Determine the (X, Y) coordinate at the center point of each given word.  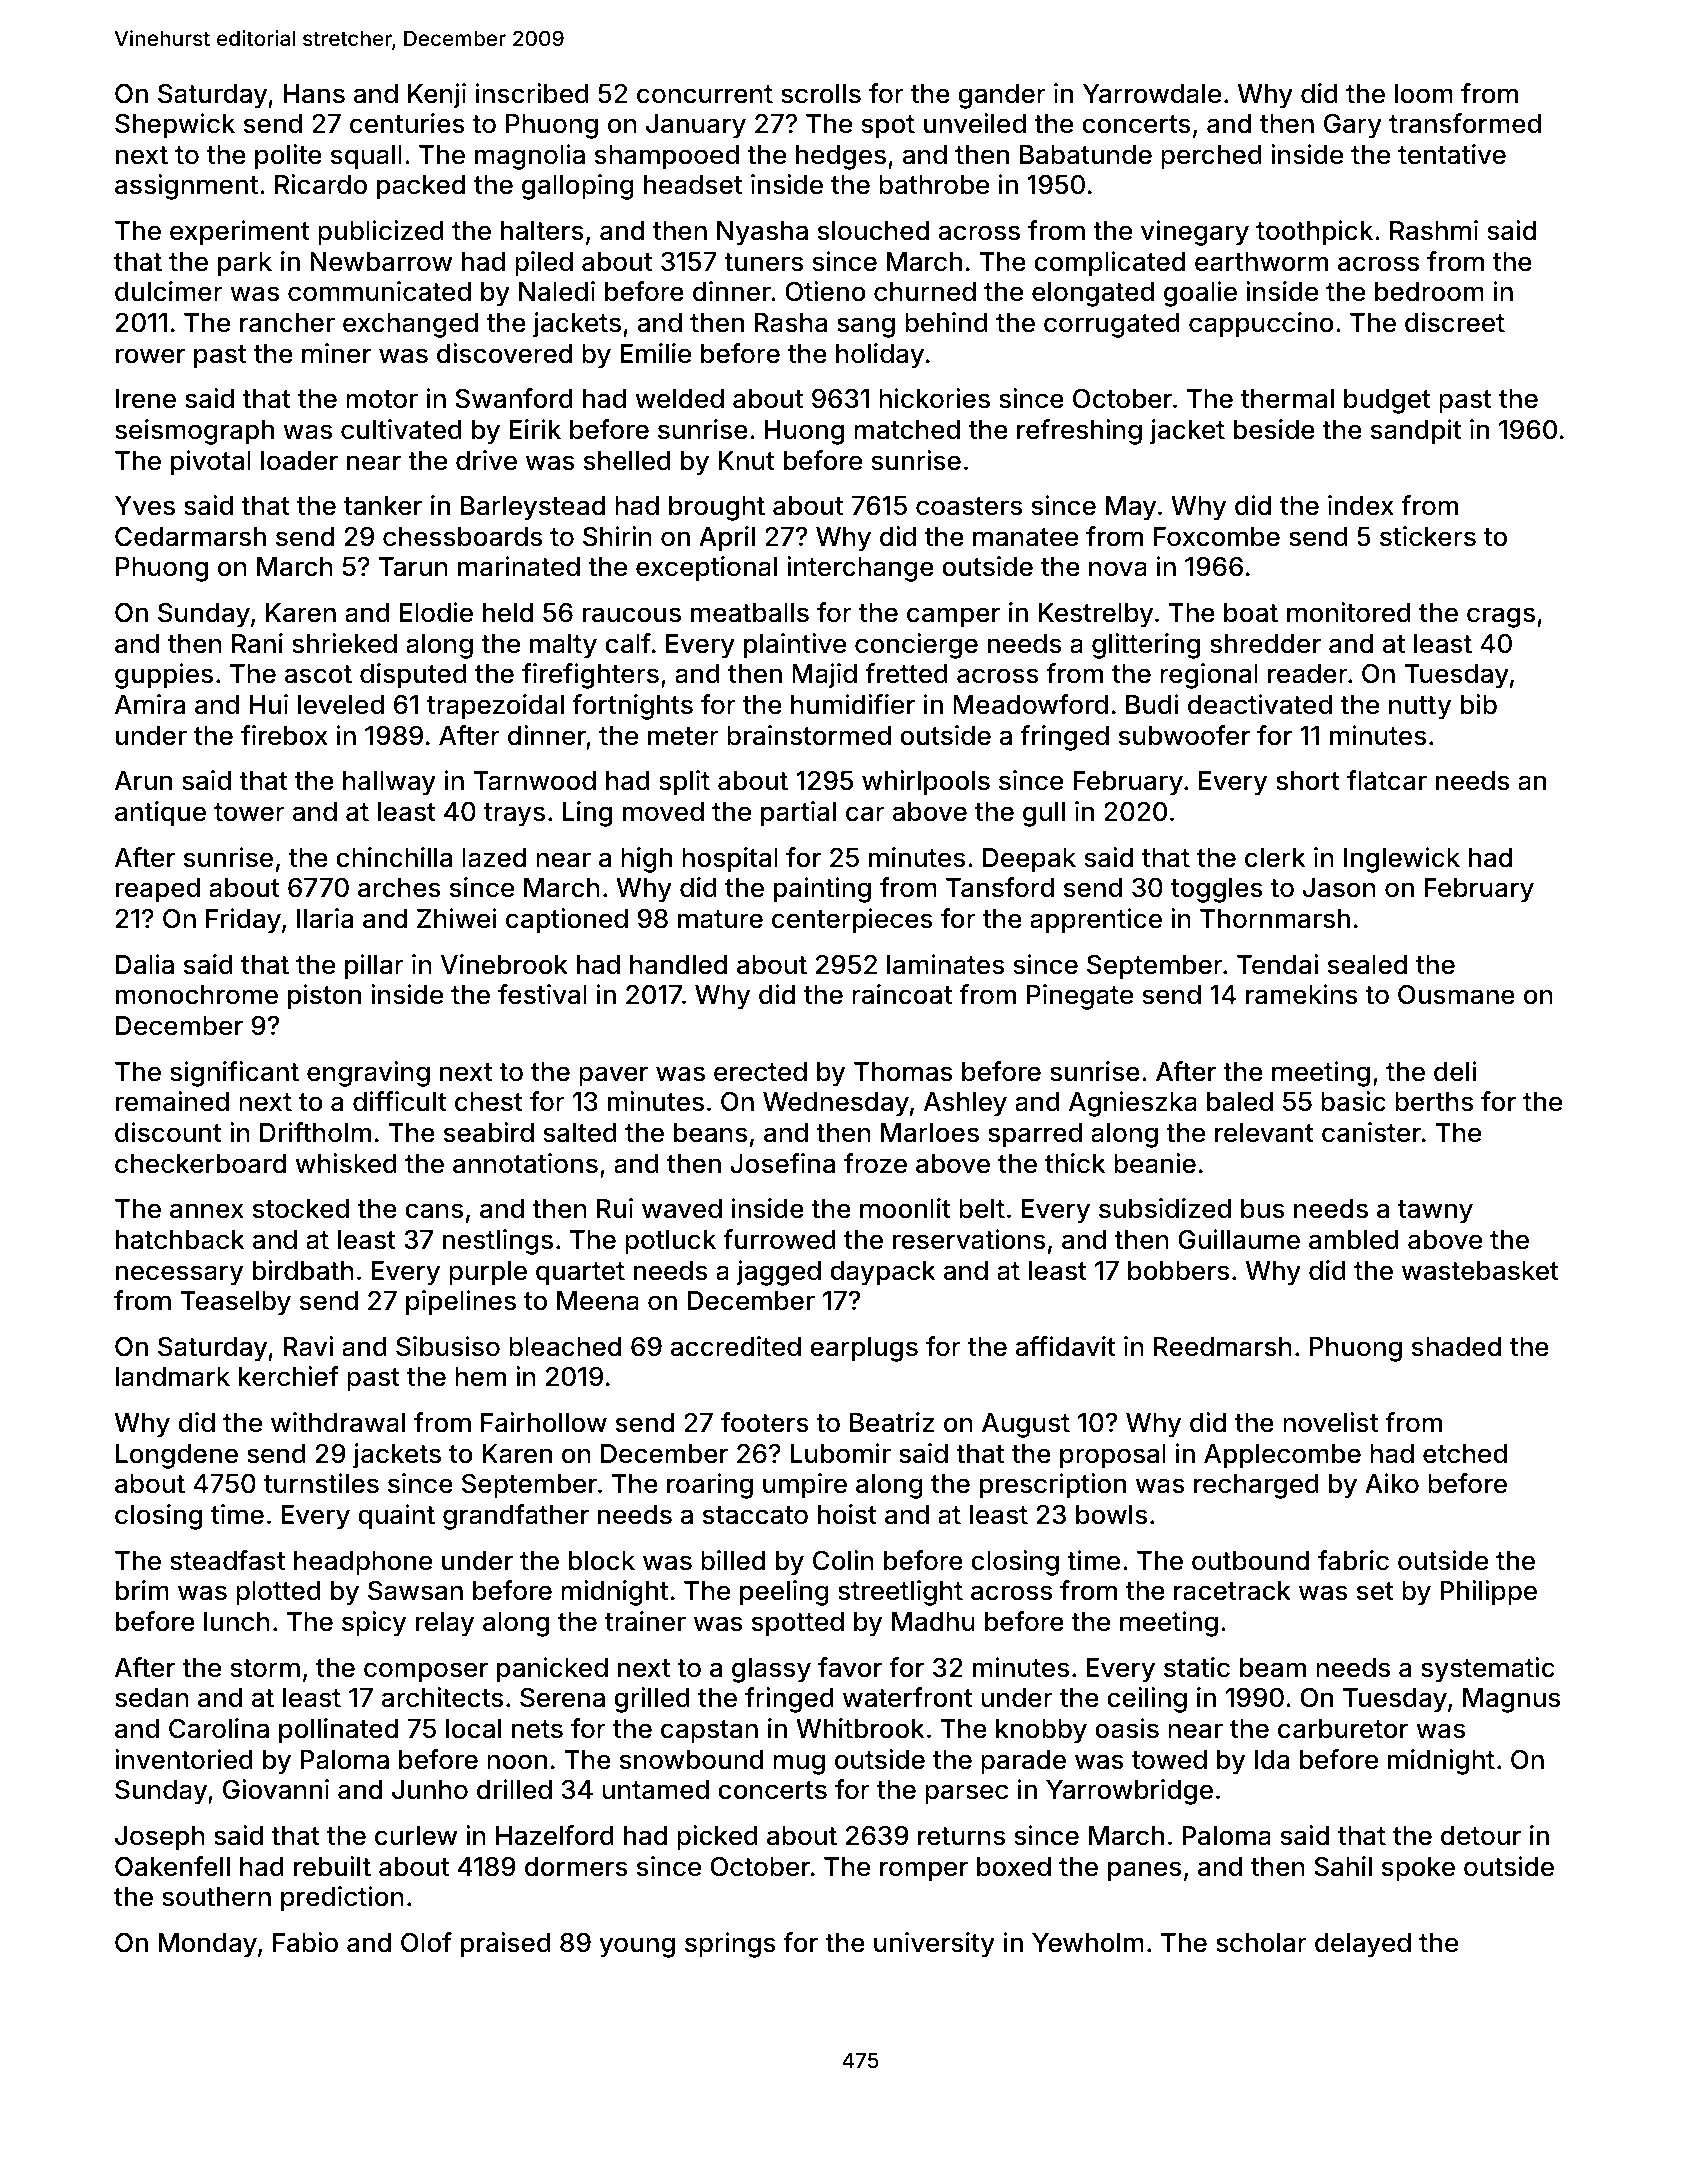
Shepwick (175, 126)
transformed (1465, 123)
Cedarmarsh (190, 537)
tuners (763, 262)
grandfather (516, 1517)
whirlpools (926, 783)
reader (1308, 674)
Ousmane (1456, 994)
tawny (1435, 1212)
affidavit (1066, 1346)
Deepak (1029, 860)
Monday (208, 1945)
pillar (374, 967)
